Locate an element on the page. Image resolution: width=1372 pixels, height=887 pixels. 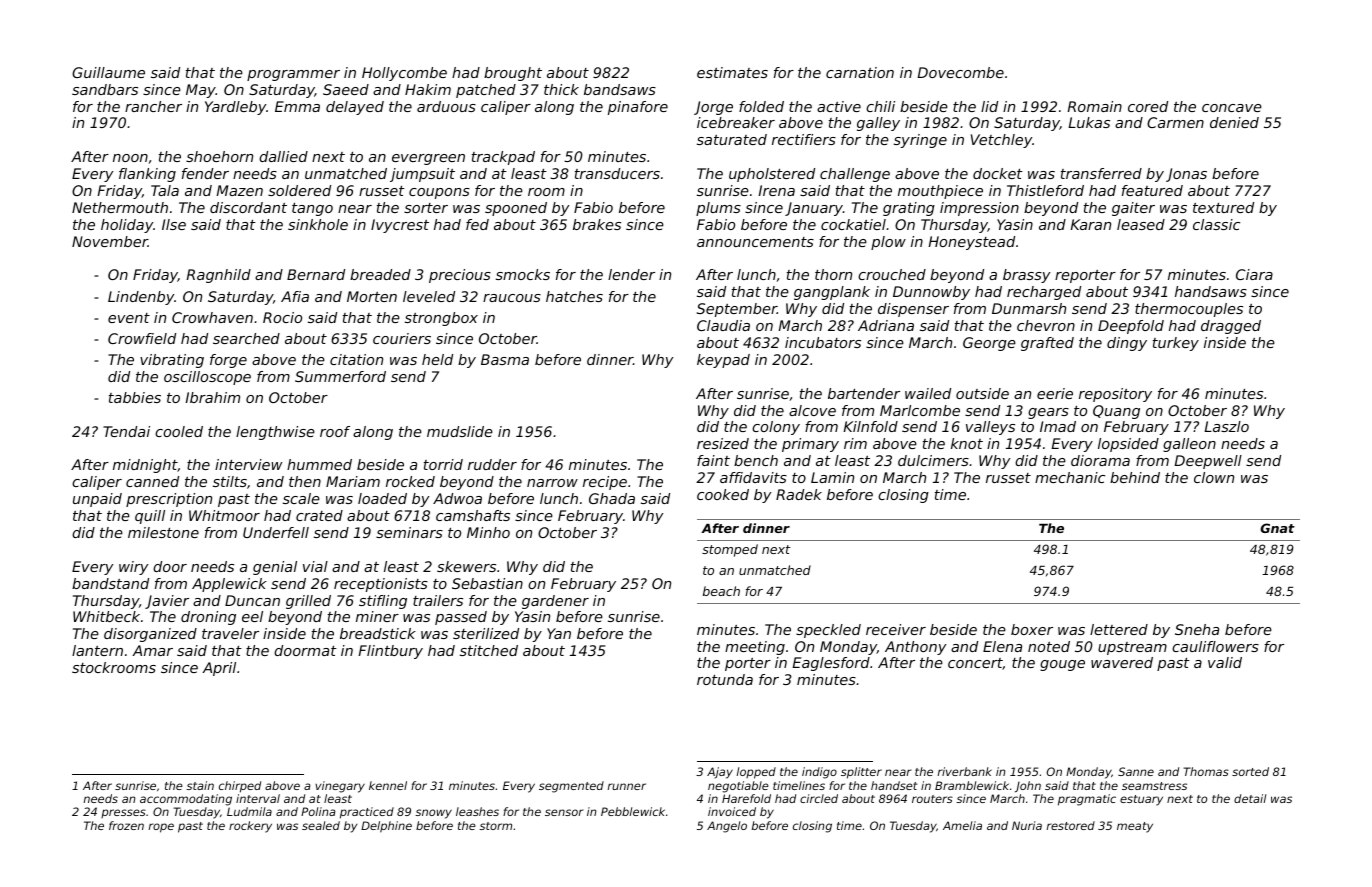
lettered is located at coordinates (1119, 629).
